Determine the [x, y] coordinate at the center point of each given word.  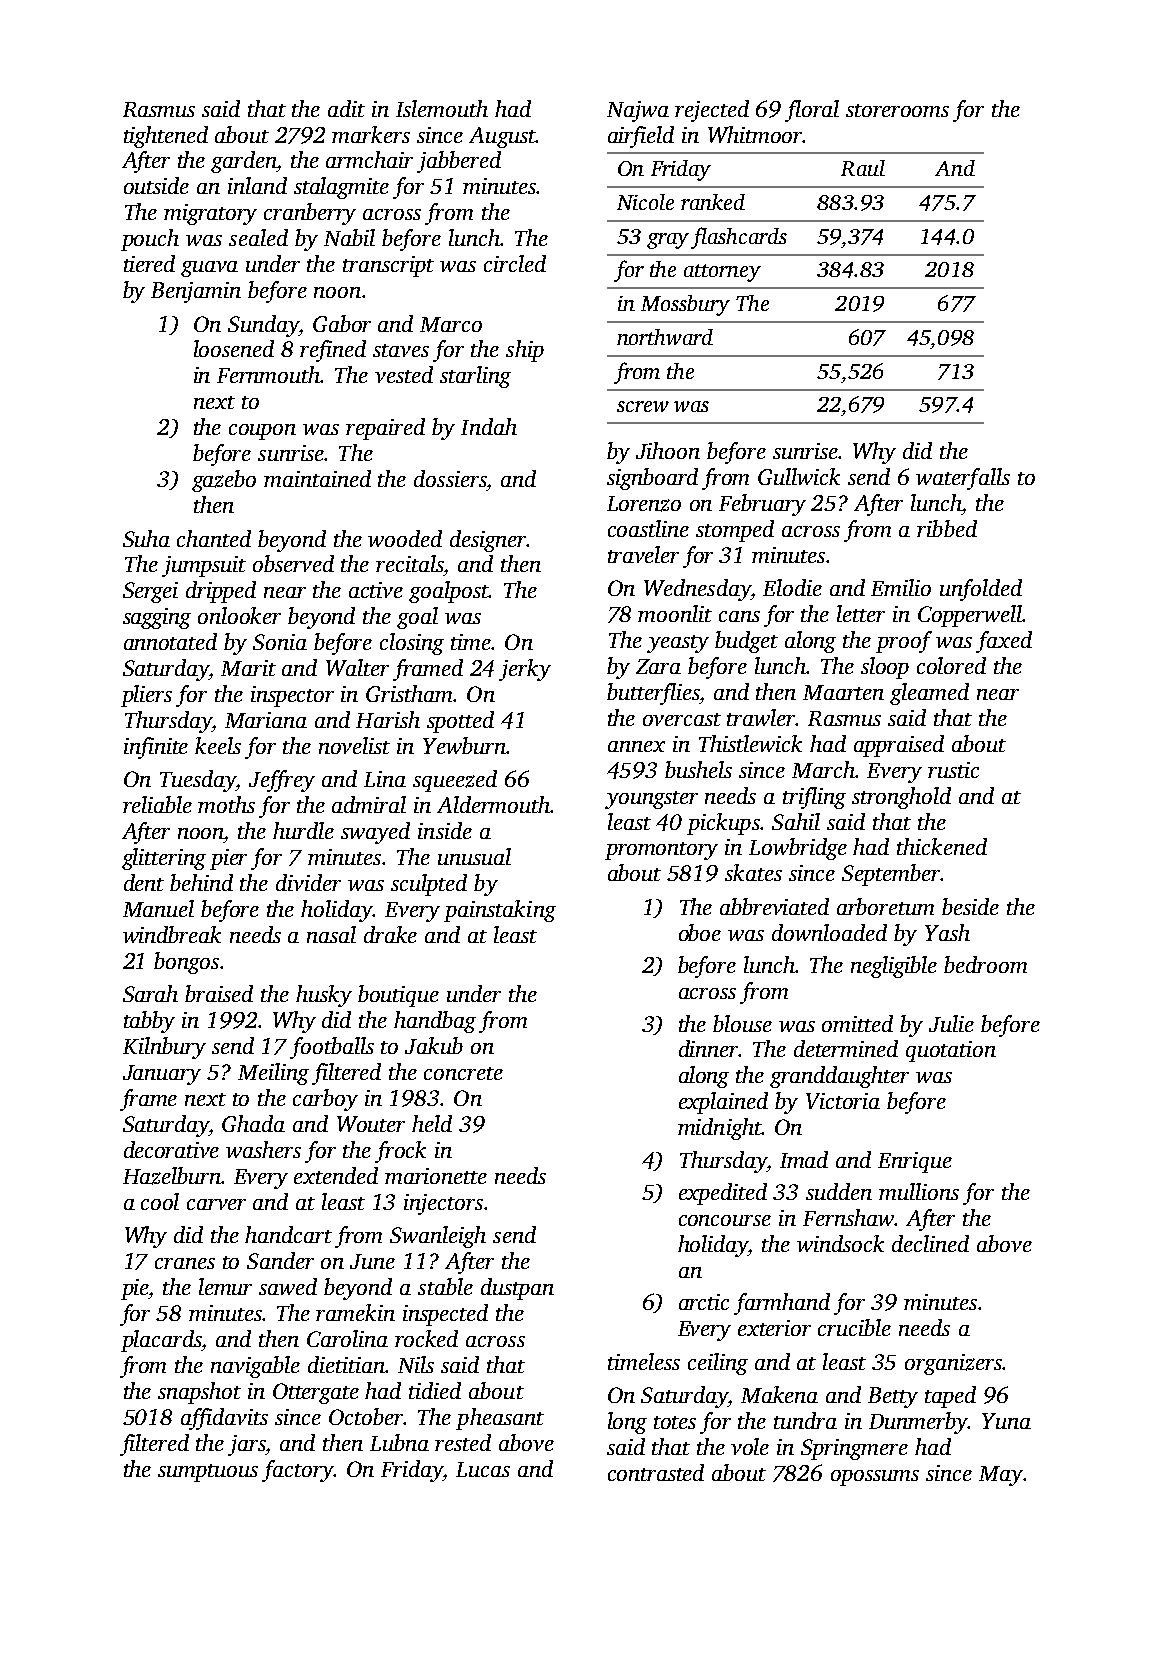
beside [970, 906]
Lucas [483, 1469]
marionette [436, 1176]
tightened [166, 137]
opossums [875, 1478]
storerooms [897, 110]
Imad [804, 1159]
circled [515, 263]
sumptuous [208, 1473]
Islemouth [442, 108]
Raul [863, 168]
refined [333, 351]
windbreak [172, 934]
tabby [149, 1022]
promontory [661, 851]
